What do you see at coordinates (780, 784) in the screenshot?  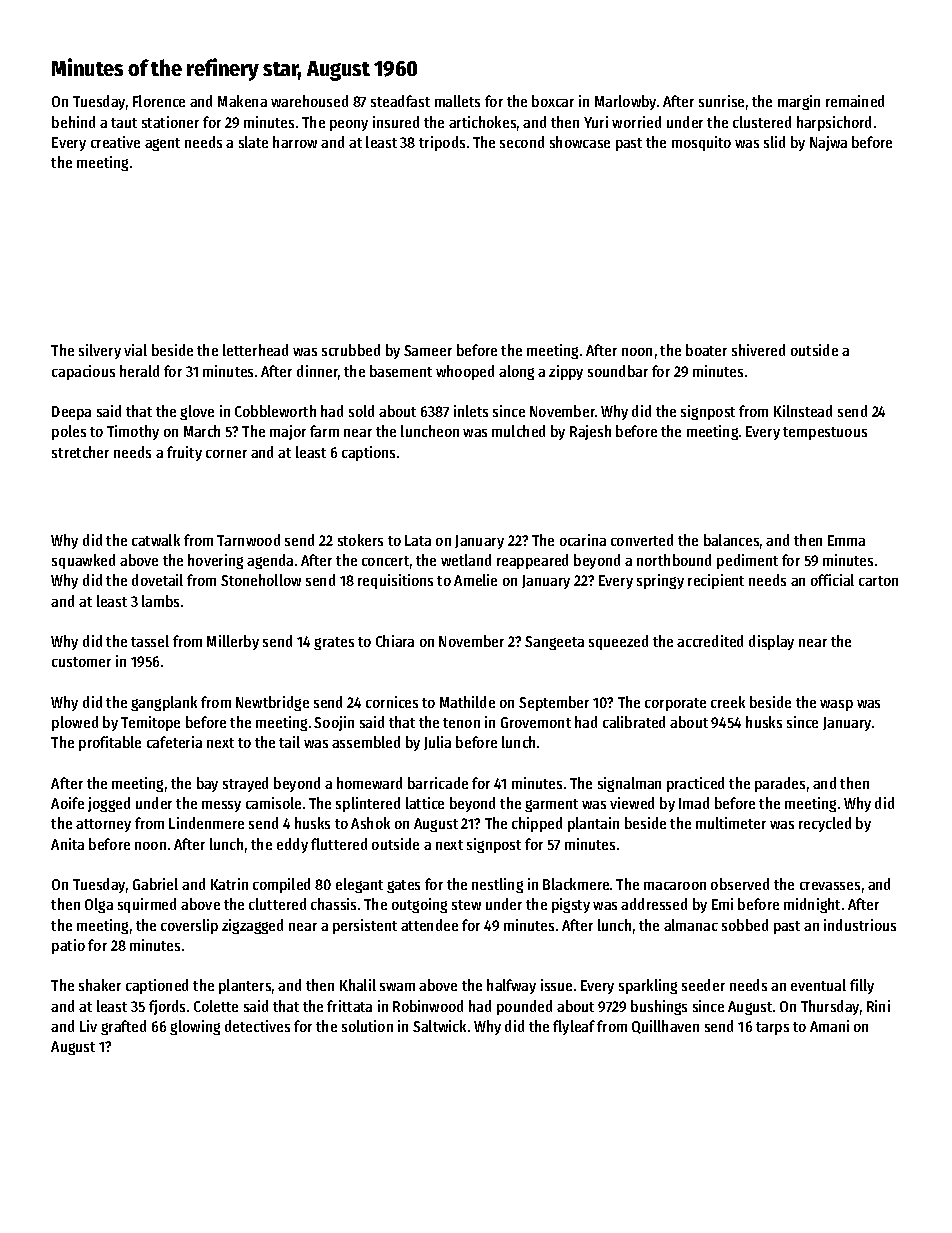 I see `parades` at bounding box center [780, 784].
